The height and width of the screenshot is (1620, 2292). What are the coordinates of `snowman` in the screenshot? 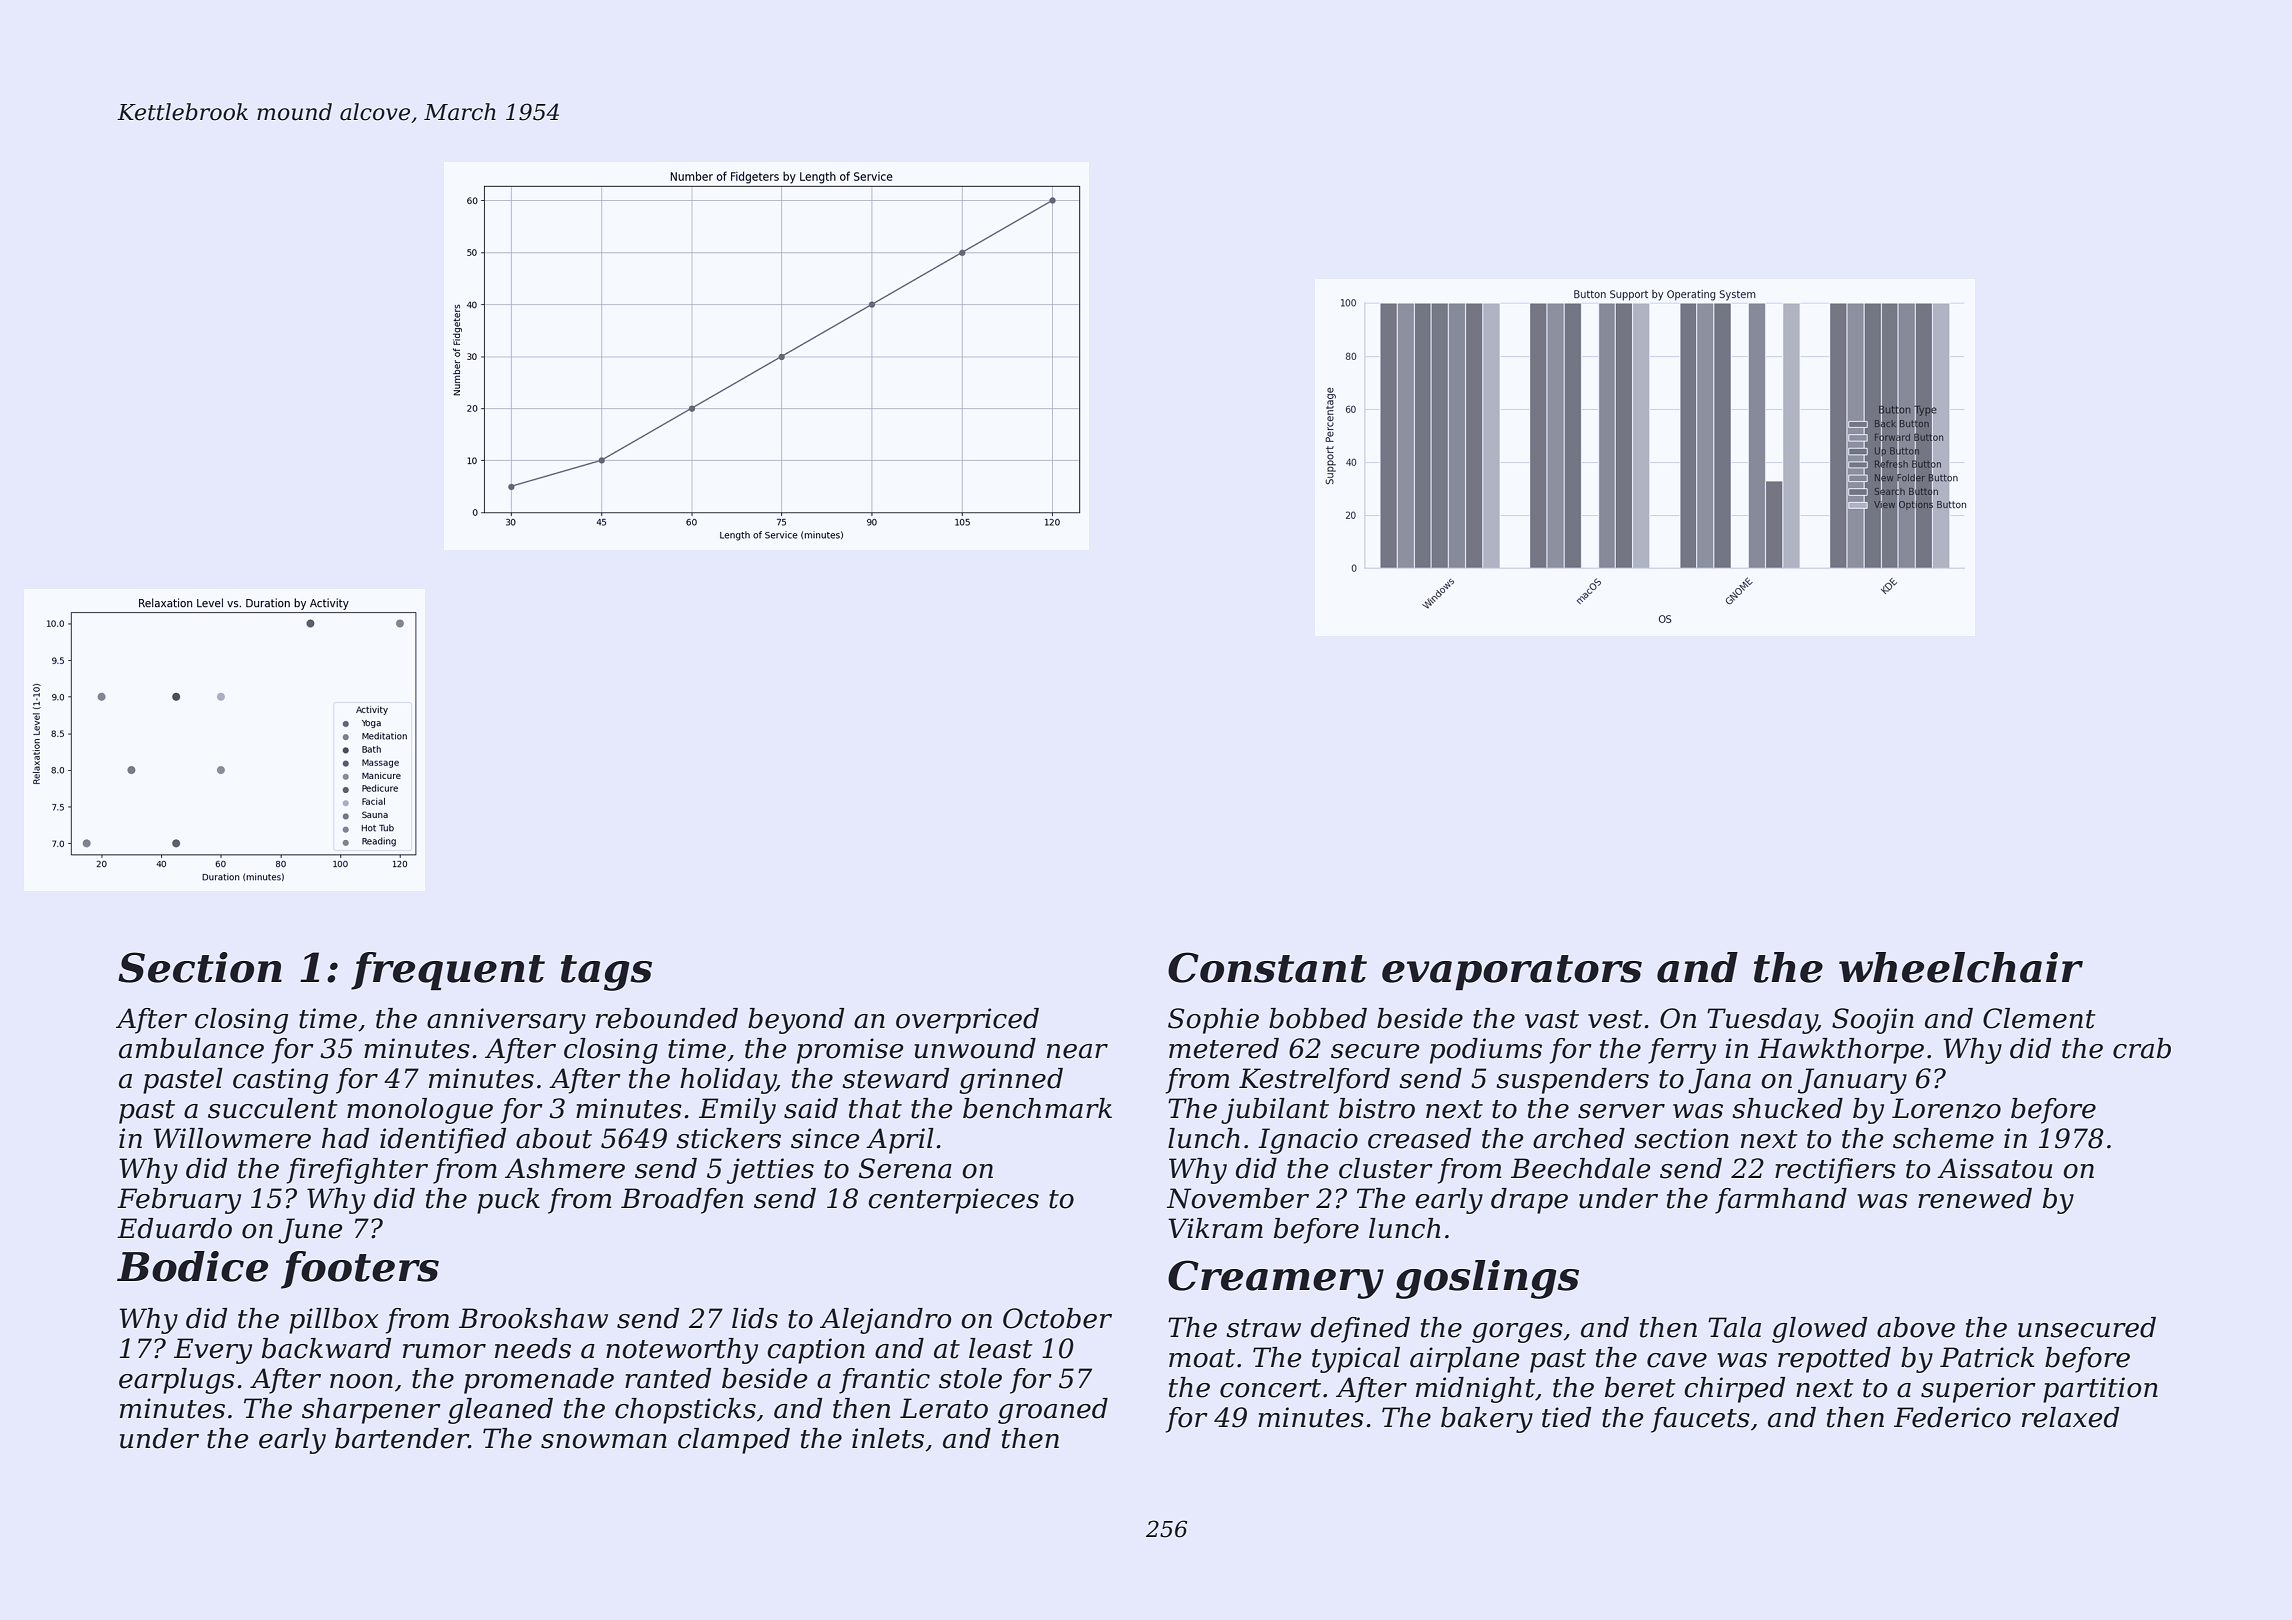 It's located at (604, 1441).
